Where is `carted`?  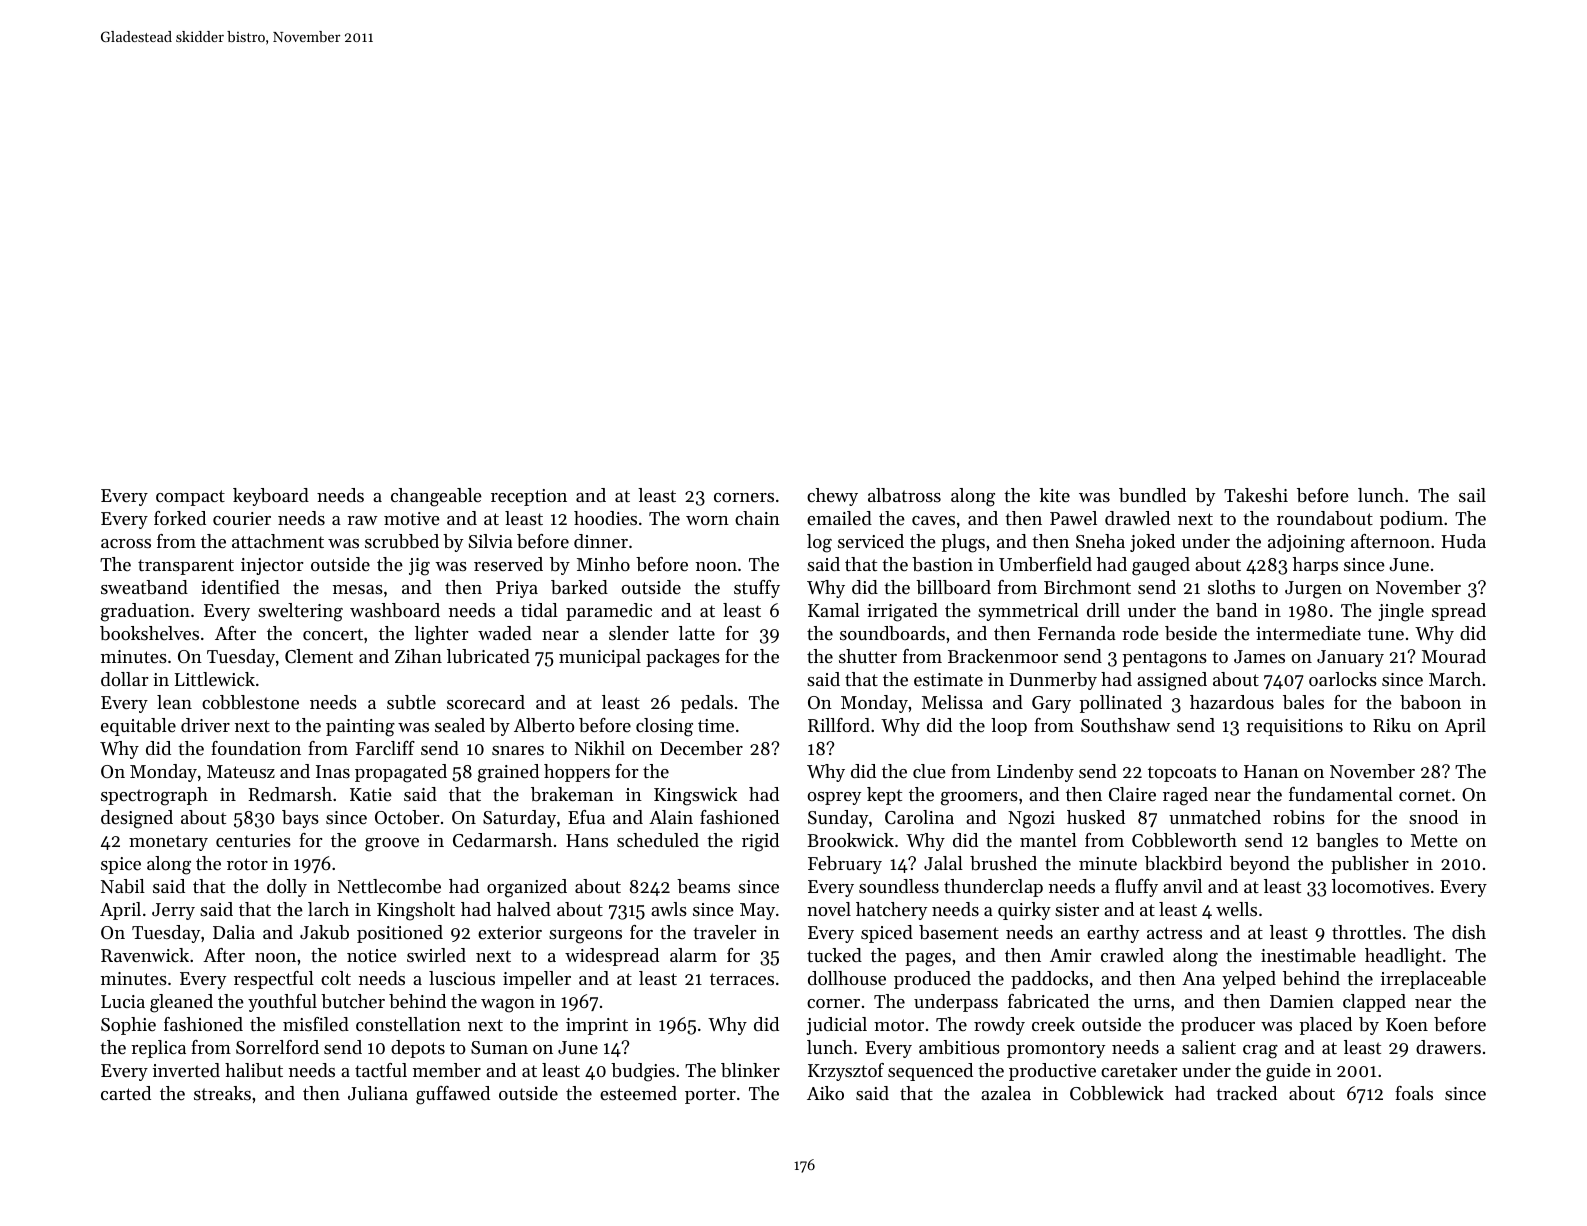 carted is located at coordinates (126, 1093).
